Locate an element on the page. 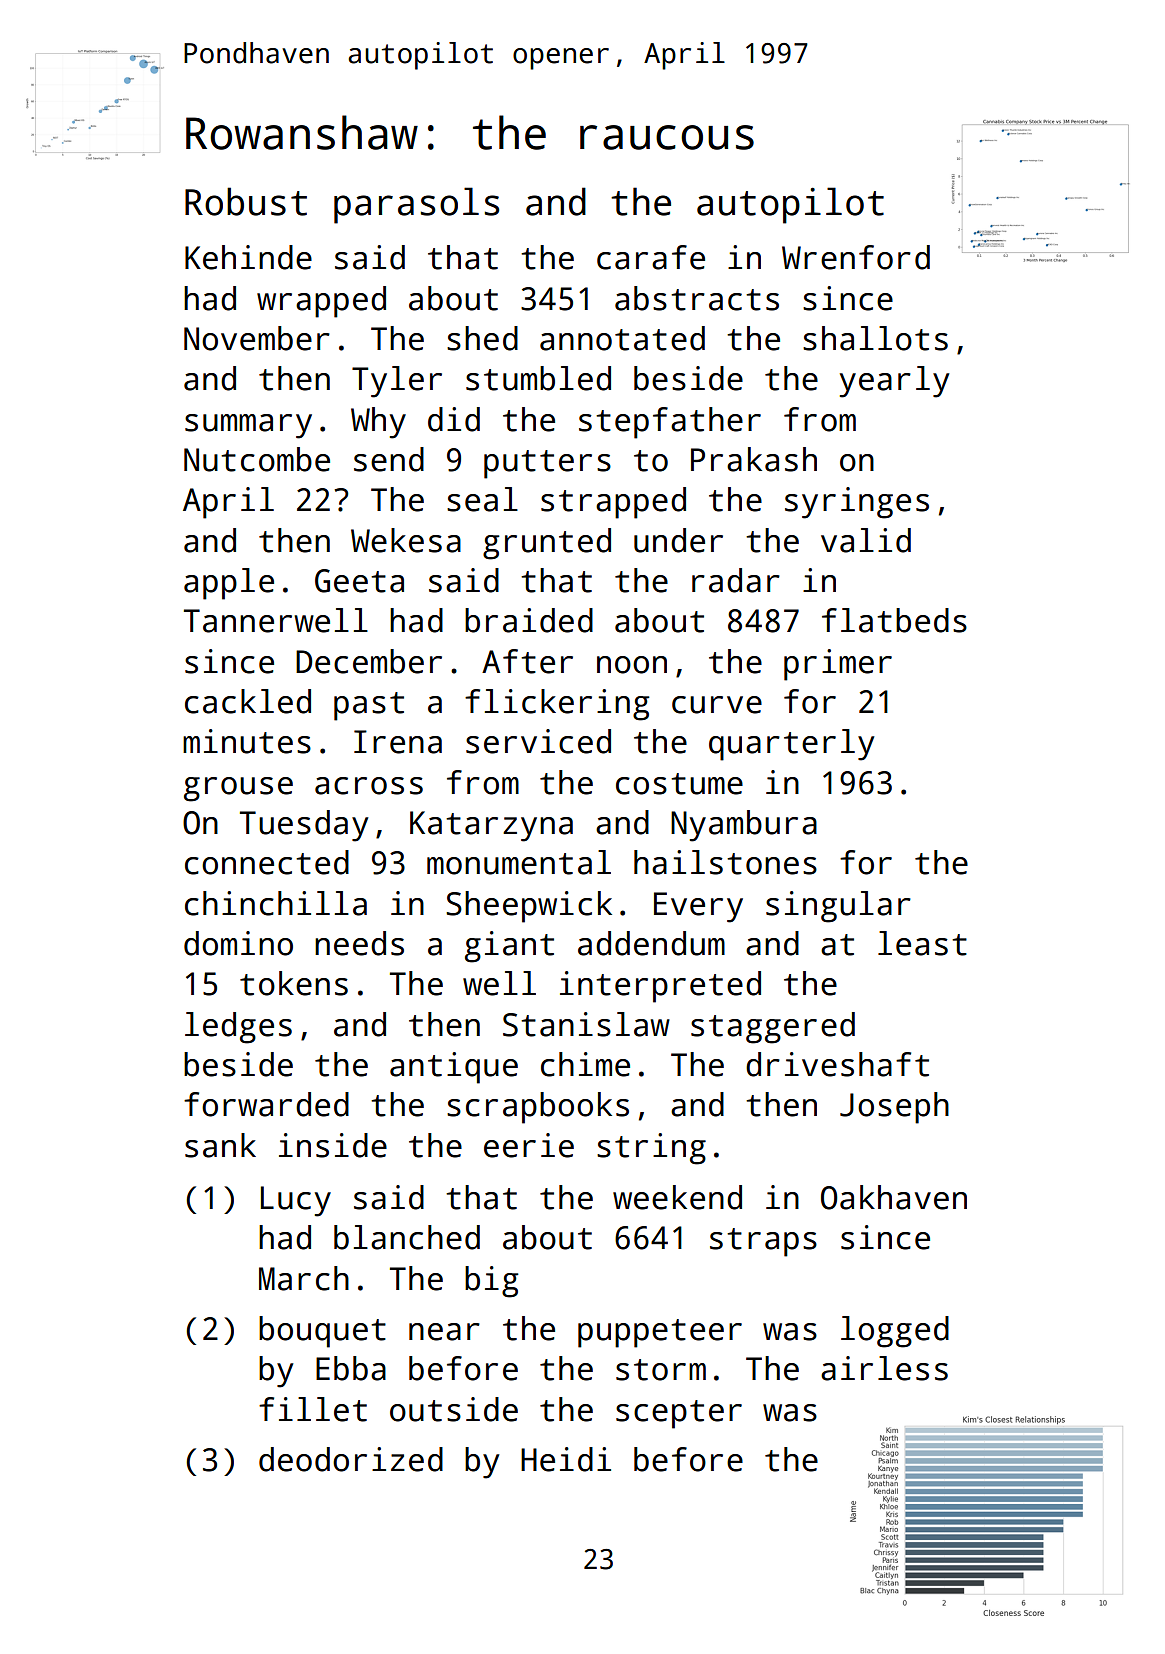  Irena is located at coordinates (398, 742).
